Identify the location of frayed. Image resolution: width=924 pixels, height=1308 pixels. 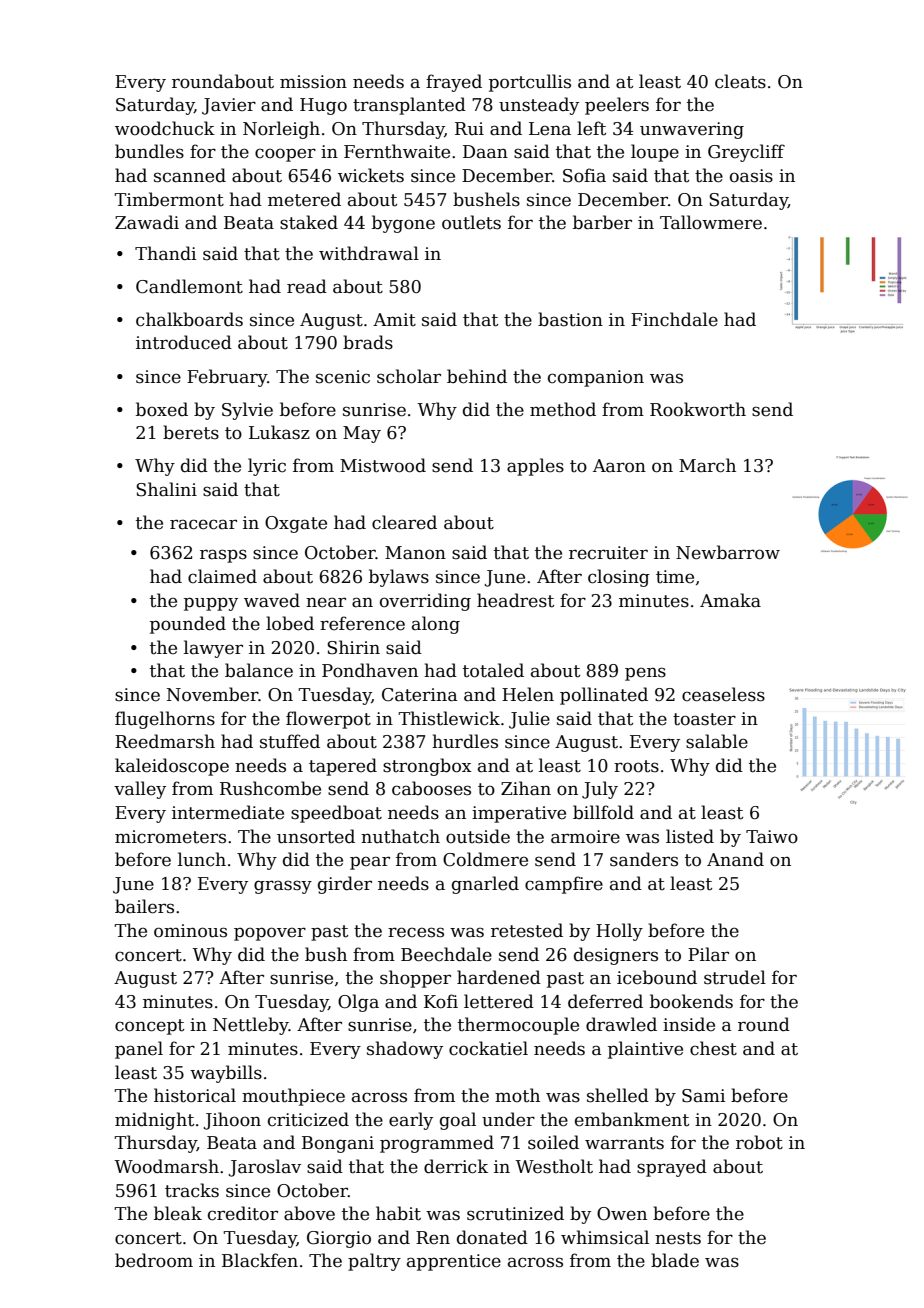
(454, 83).
